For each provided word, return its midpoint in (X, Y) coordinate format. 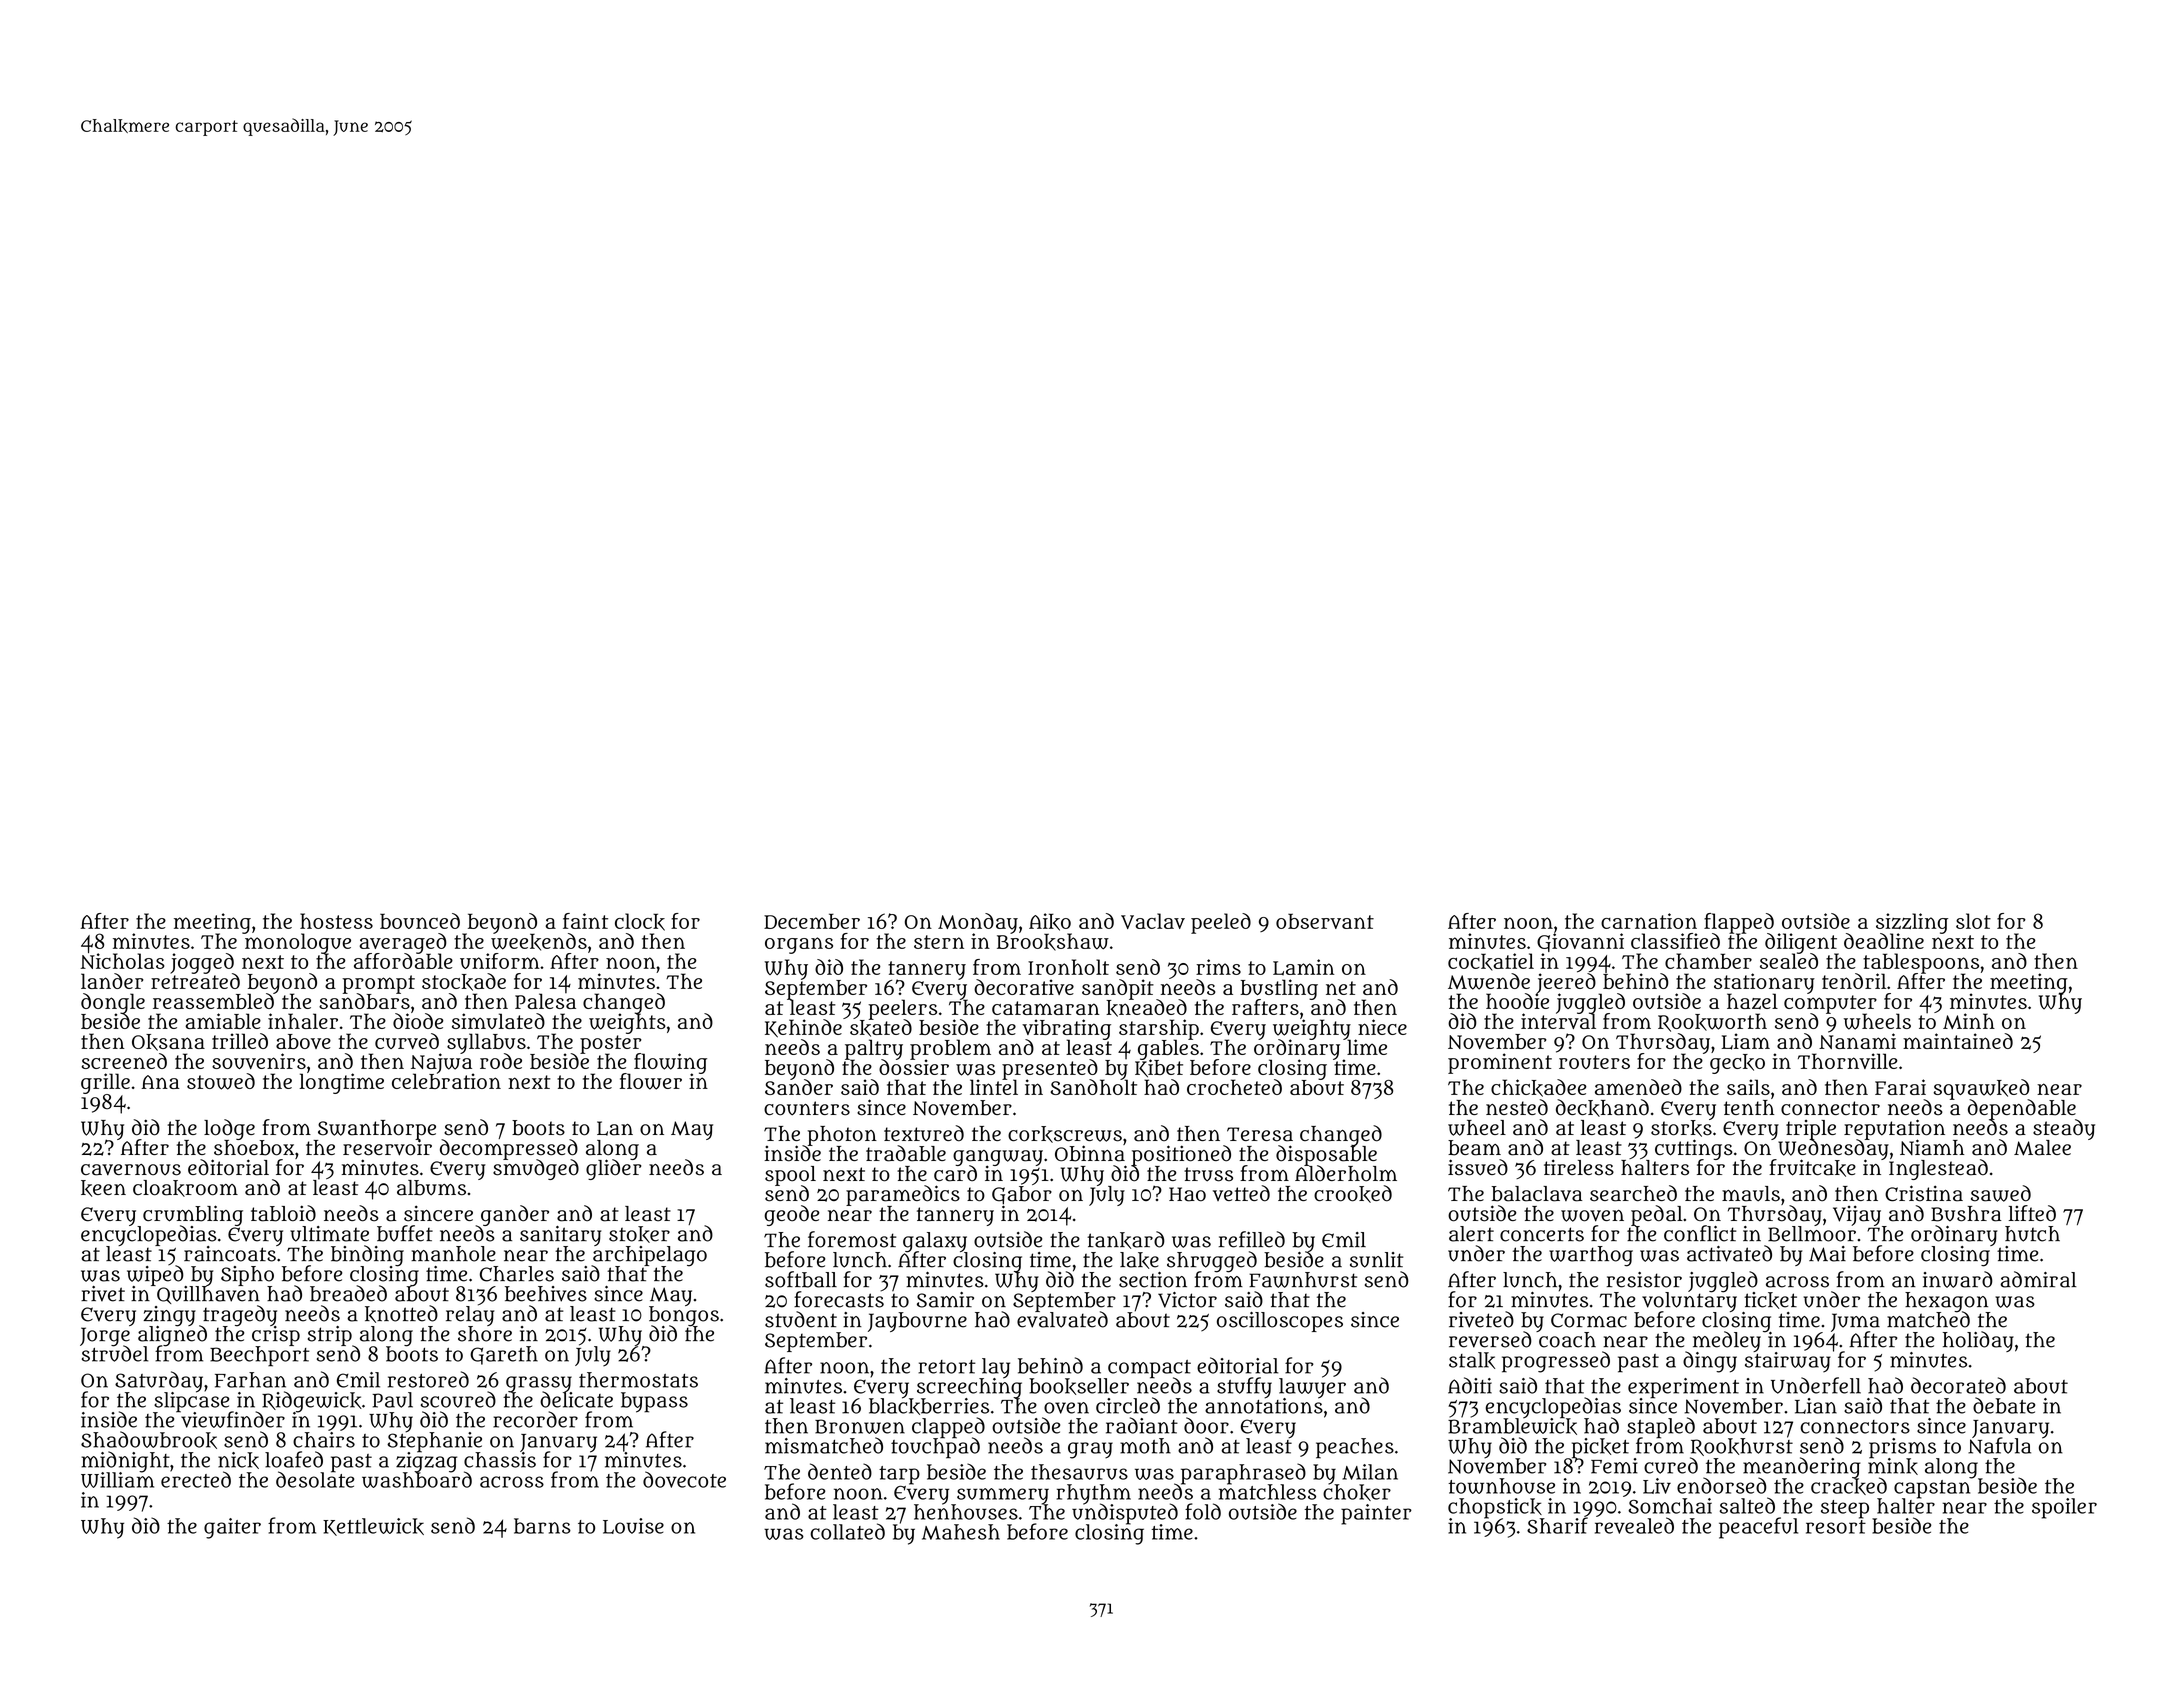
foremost (852, 1239)
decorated (1958, 1385)
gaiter (232, 1528)
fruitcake (1812, 1168)
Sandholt (1093, 1087)
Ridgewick (312, 1401)
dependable (2022, 1109)
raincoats (230, 1254)
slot (1973, 921)
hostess (336, 921)
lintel (994, 1087)
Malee (2042, 1148)
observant (1325, 921)
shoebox (254, 1148)
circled (1128, 1405)
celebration (446, 1081)
